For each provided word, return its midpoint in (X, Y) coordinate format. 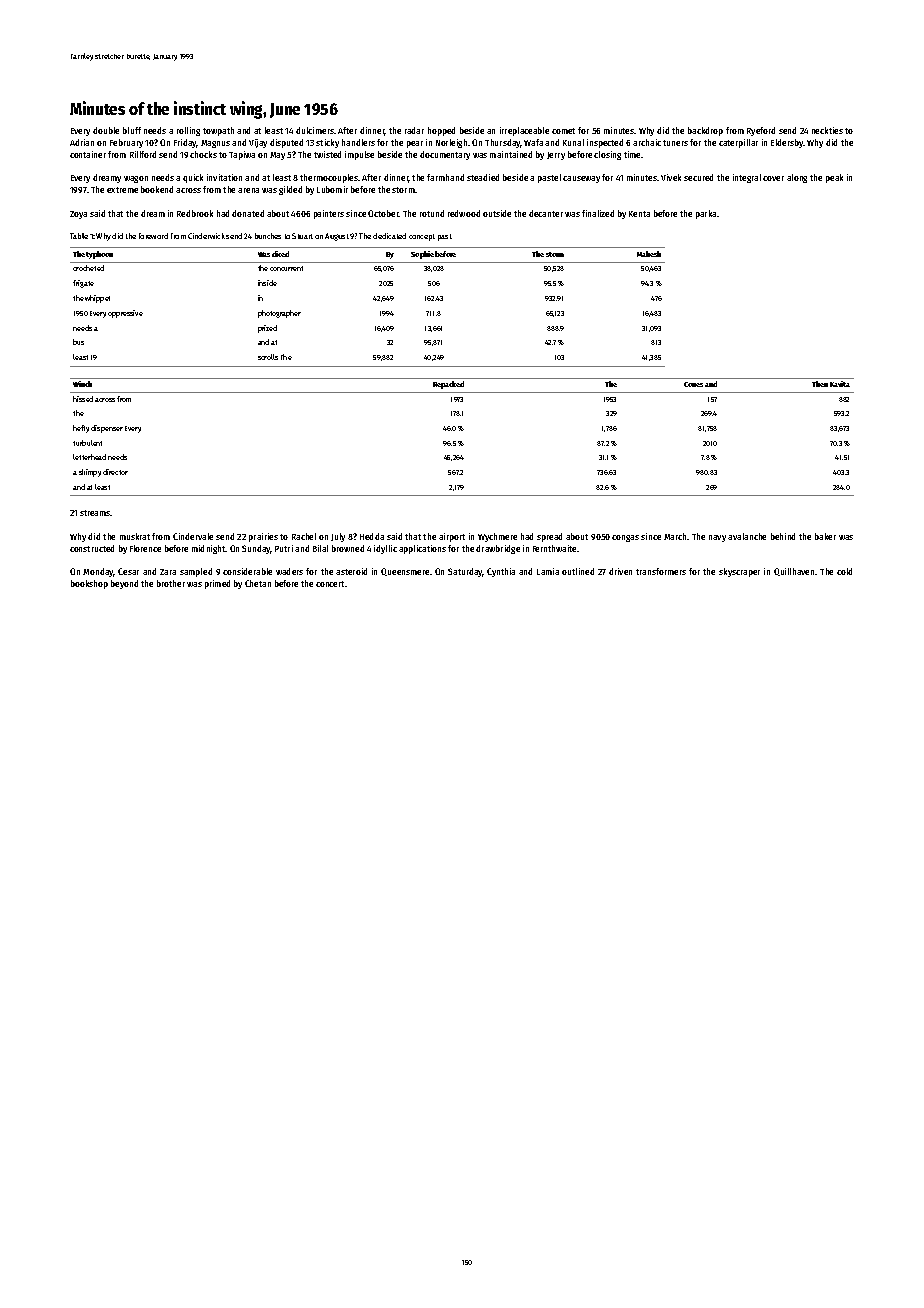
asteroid (351, 571)
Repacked (448, 385)
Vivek (671, 177)
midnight (209, 549)
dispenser (107, 429)
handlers (358, 142)
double (106, 130)
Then (820, 384)
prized (267, 329)
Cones (693, 384)
